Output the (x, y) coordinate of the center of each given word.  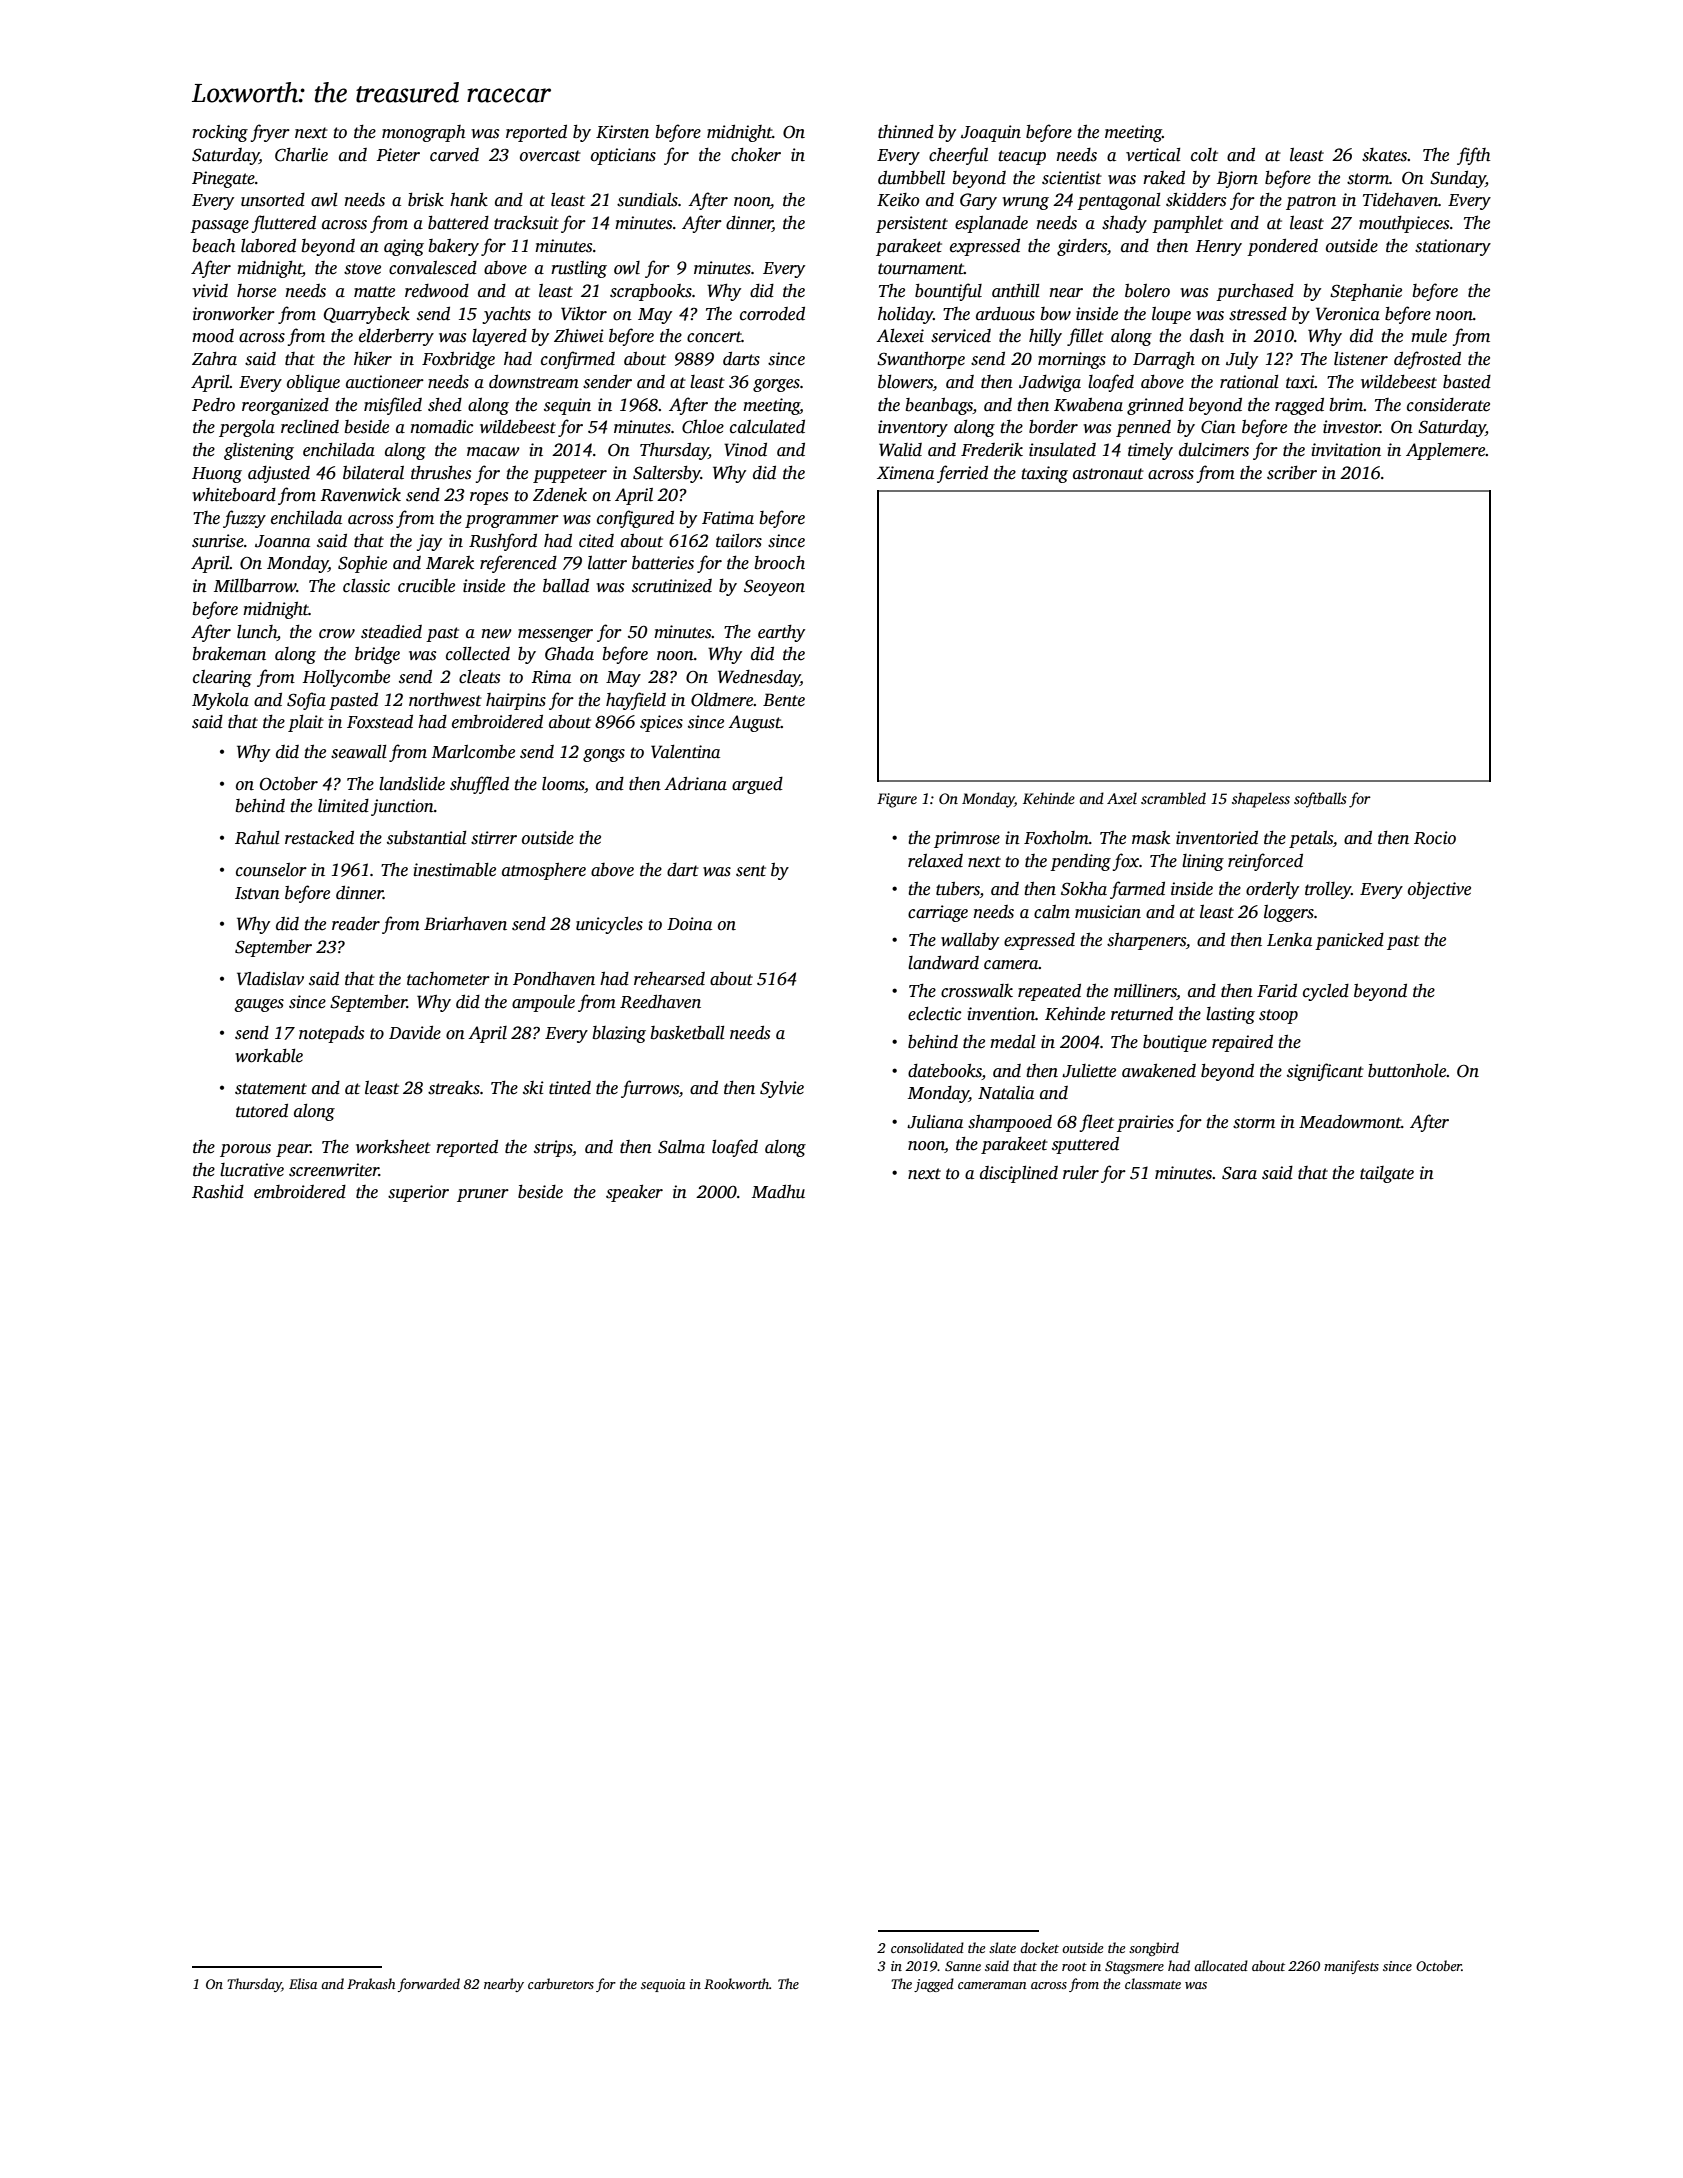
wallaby (970, 941)
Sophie (362, 564)
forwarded (429, 1985)
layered (499, 337)
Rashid (218, 1192)
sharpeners (1146, 941)
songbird (1154, 1949)
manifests (1351, 1967)
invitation (1346, 450)
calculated (767, 427)
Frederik (992, 450)
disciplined (1019, 1174)
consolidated (927, 1947)
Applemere (1445, 451)
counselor (271, 870)
